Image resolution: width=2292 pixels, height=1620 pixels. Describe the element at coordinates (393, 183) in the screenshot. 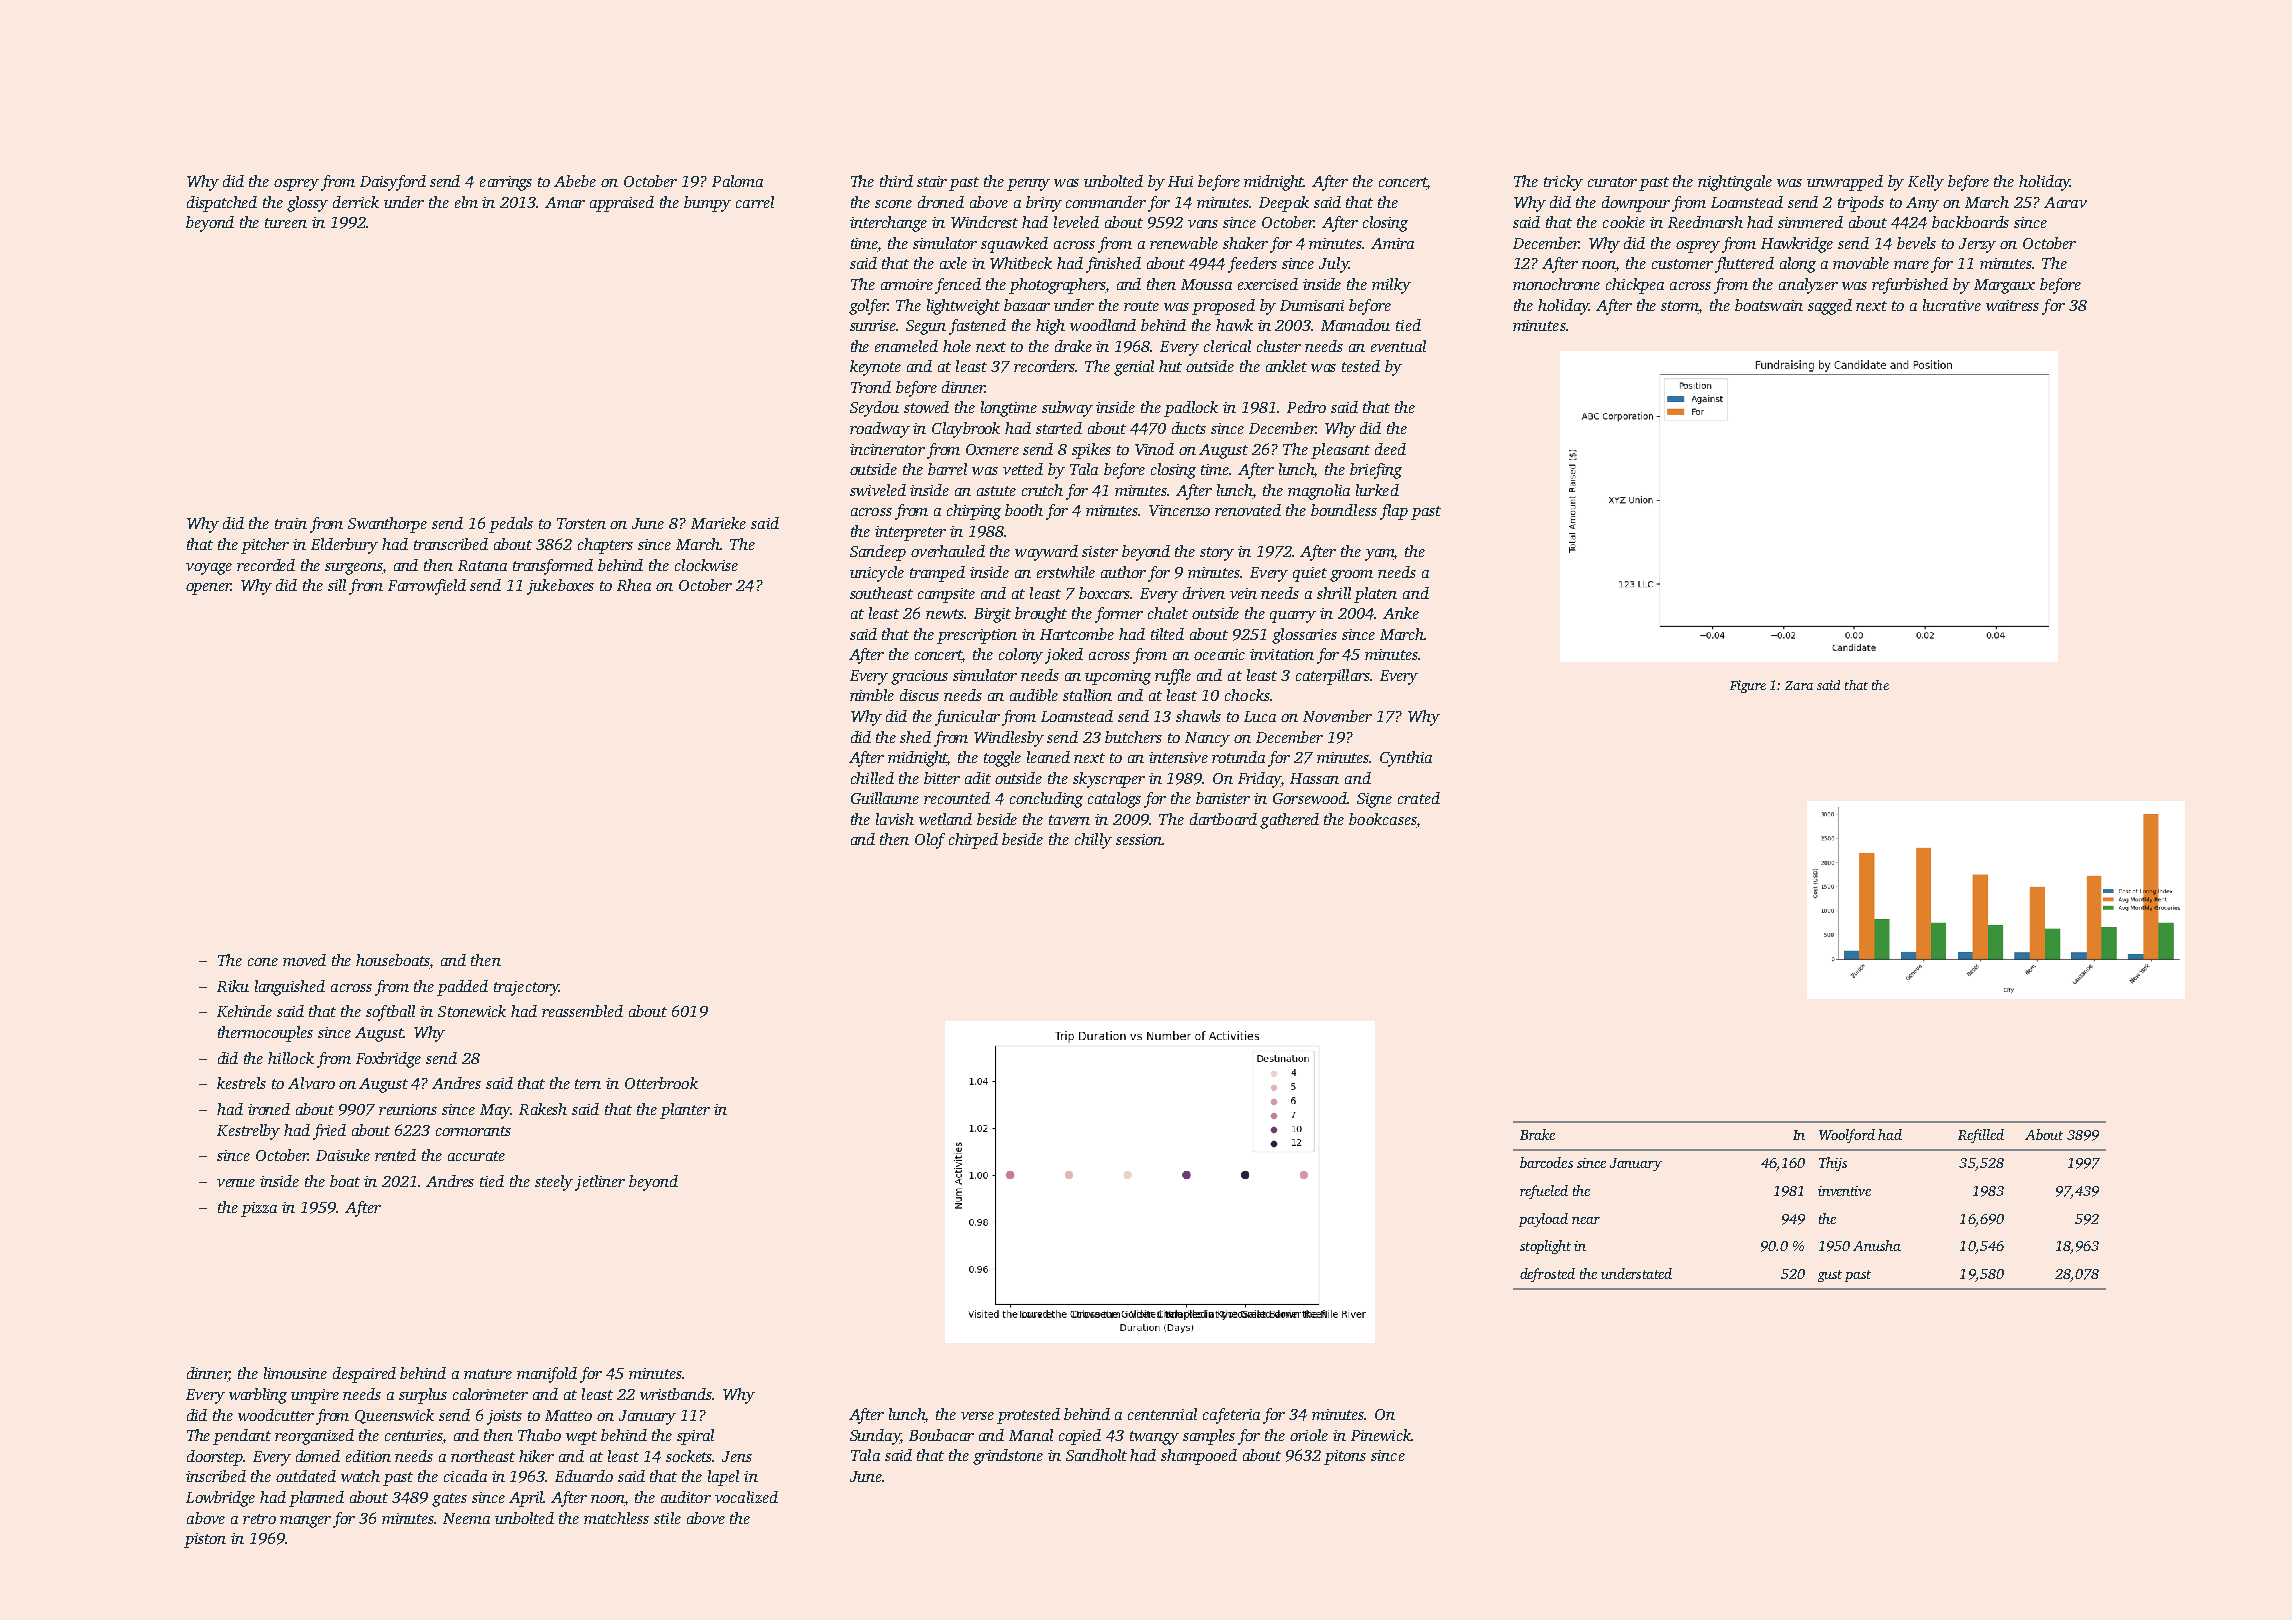

I see `Daisyford` at that location.
